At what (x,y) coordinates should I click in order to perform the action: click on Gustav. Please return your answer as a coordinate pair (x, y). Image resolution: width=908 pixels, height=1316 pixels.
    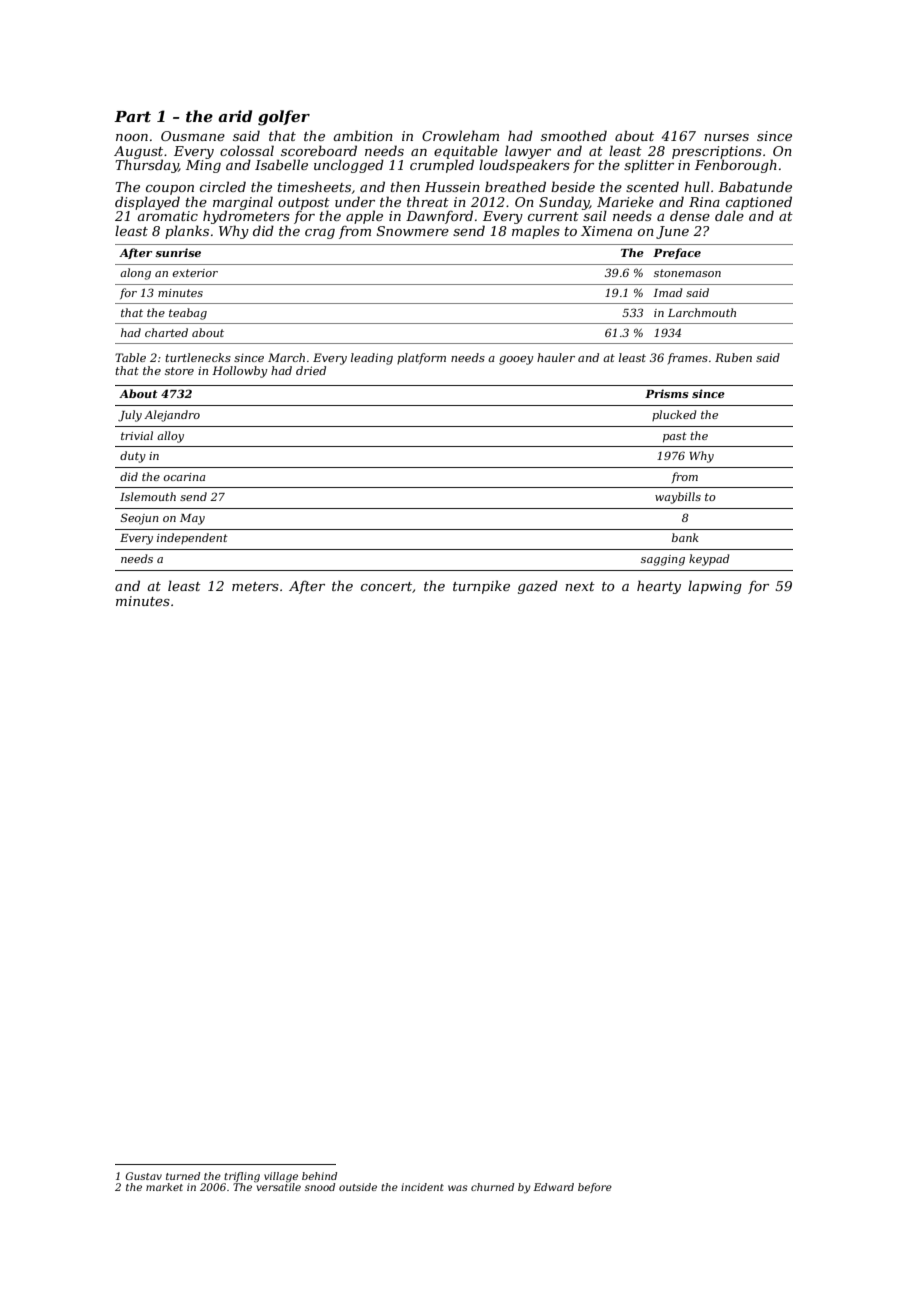
    Looking at the image, I should click on (143, 1176).
